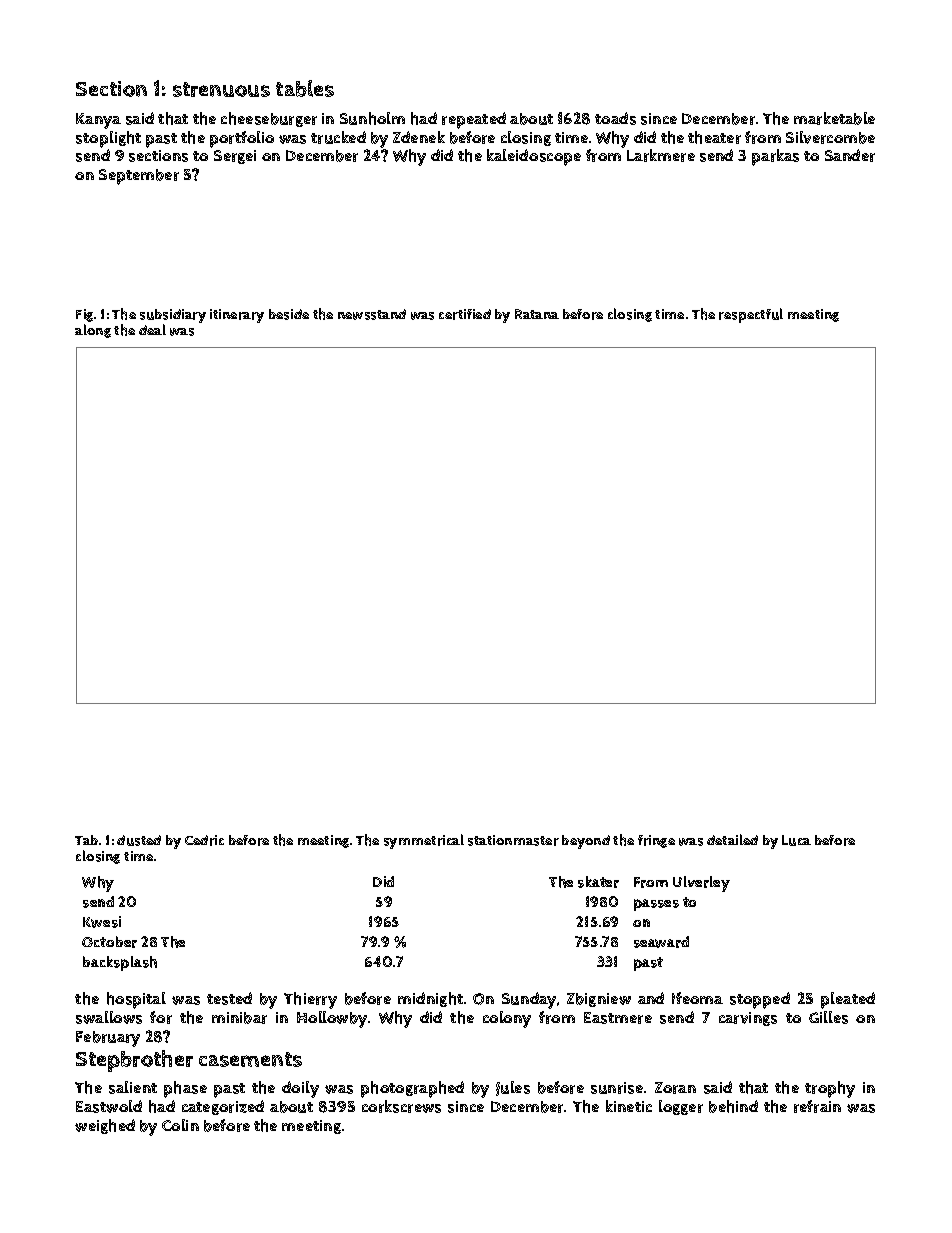 The width and height of the document is (952, 1233). I want to click on Ulverley, so click(701, 884).
